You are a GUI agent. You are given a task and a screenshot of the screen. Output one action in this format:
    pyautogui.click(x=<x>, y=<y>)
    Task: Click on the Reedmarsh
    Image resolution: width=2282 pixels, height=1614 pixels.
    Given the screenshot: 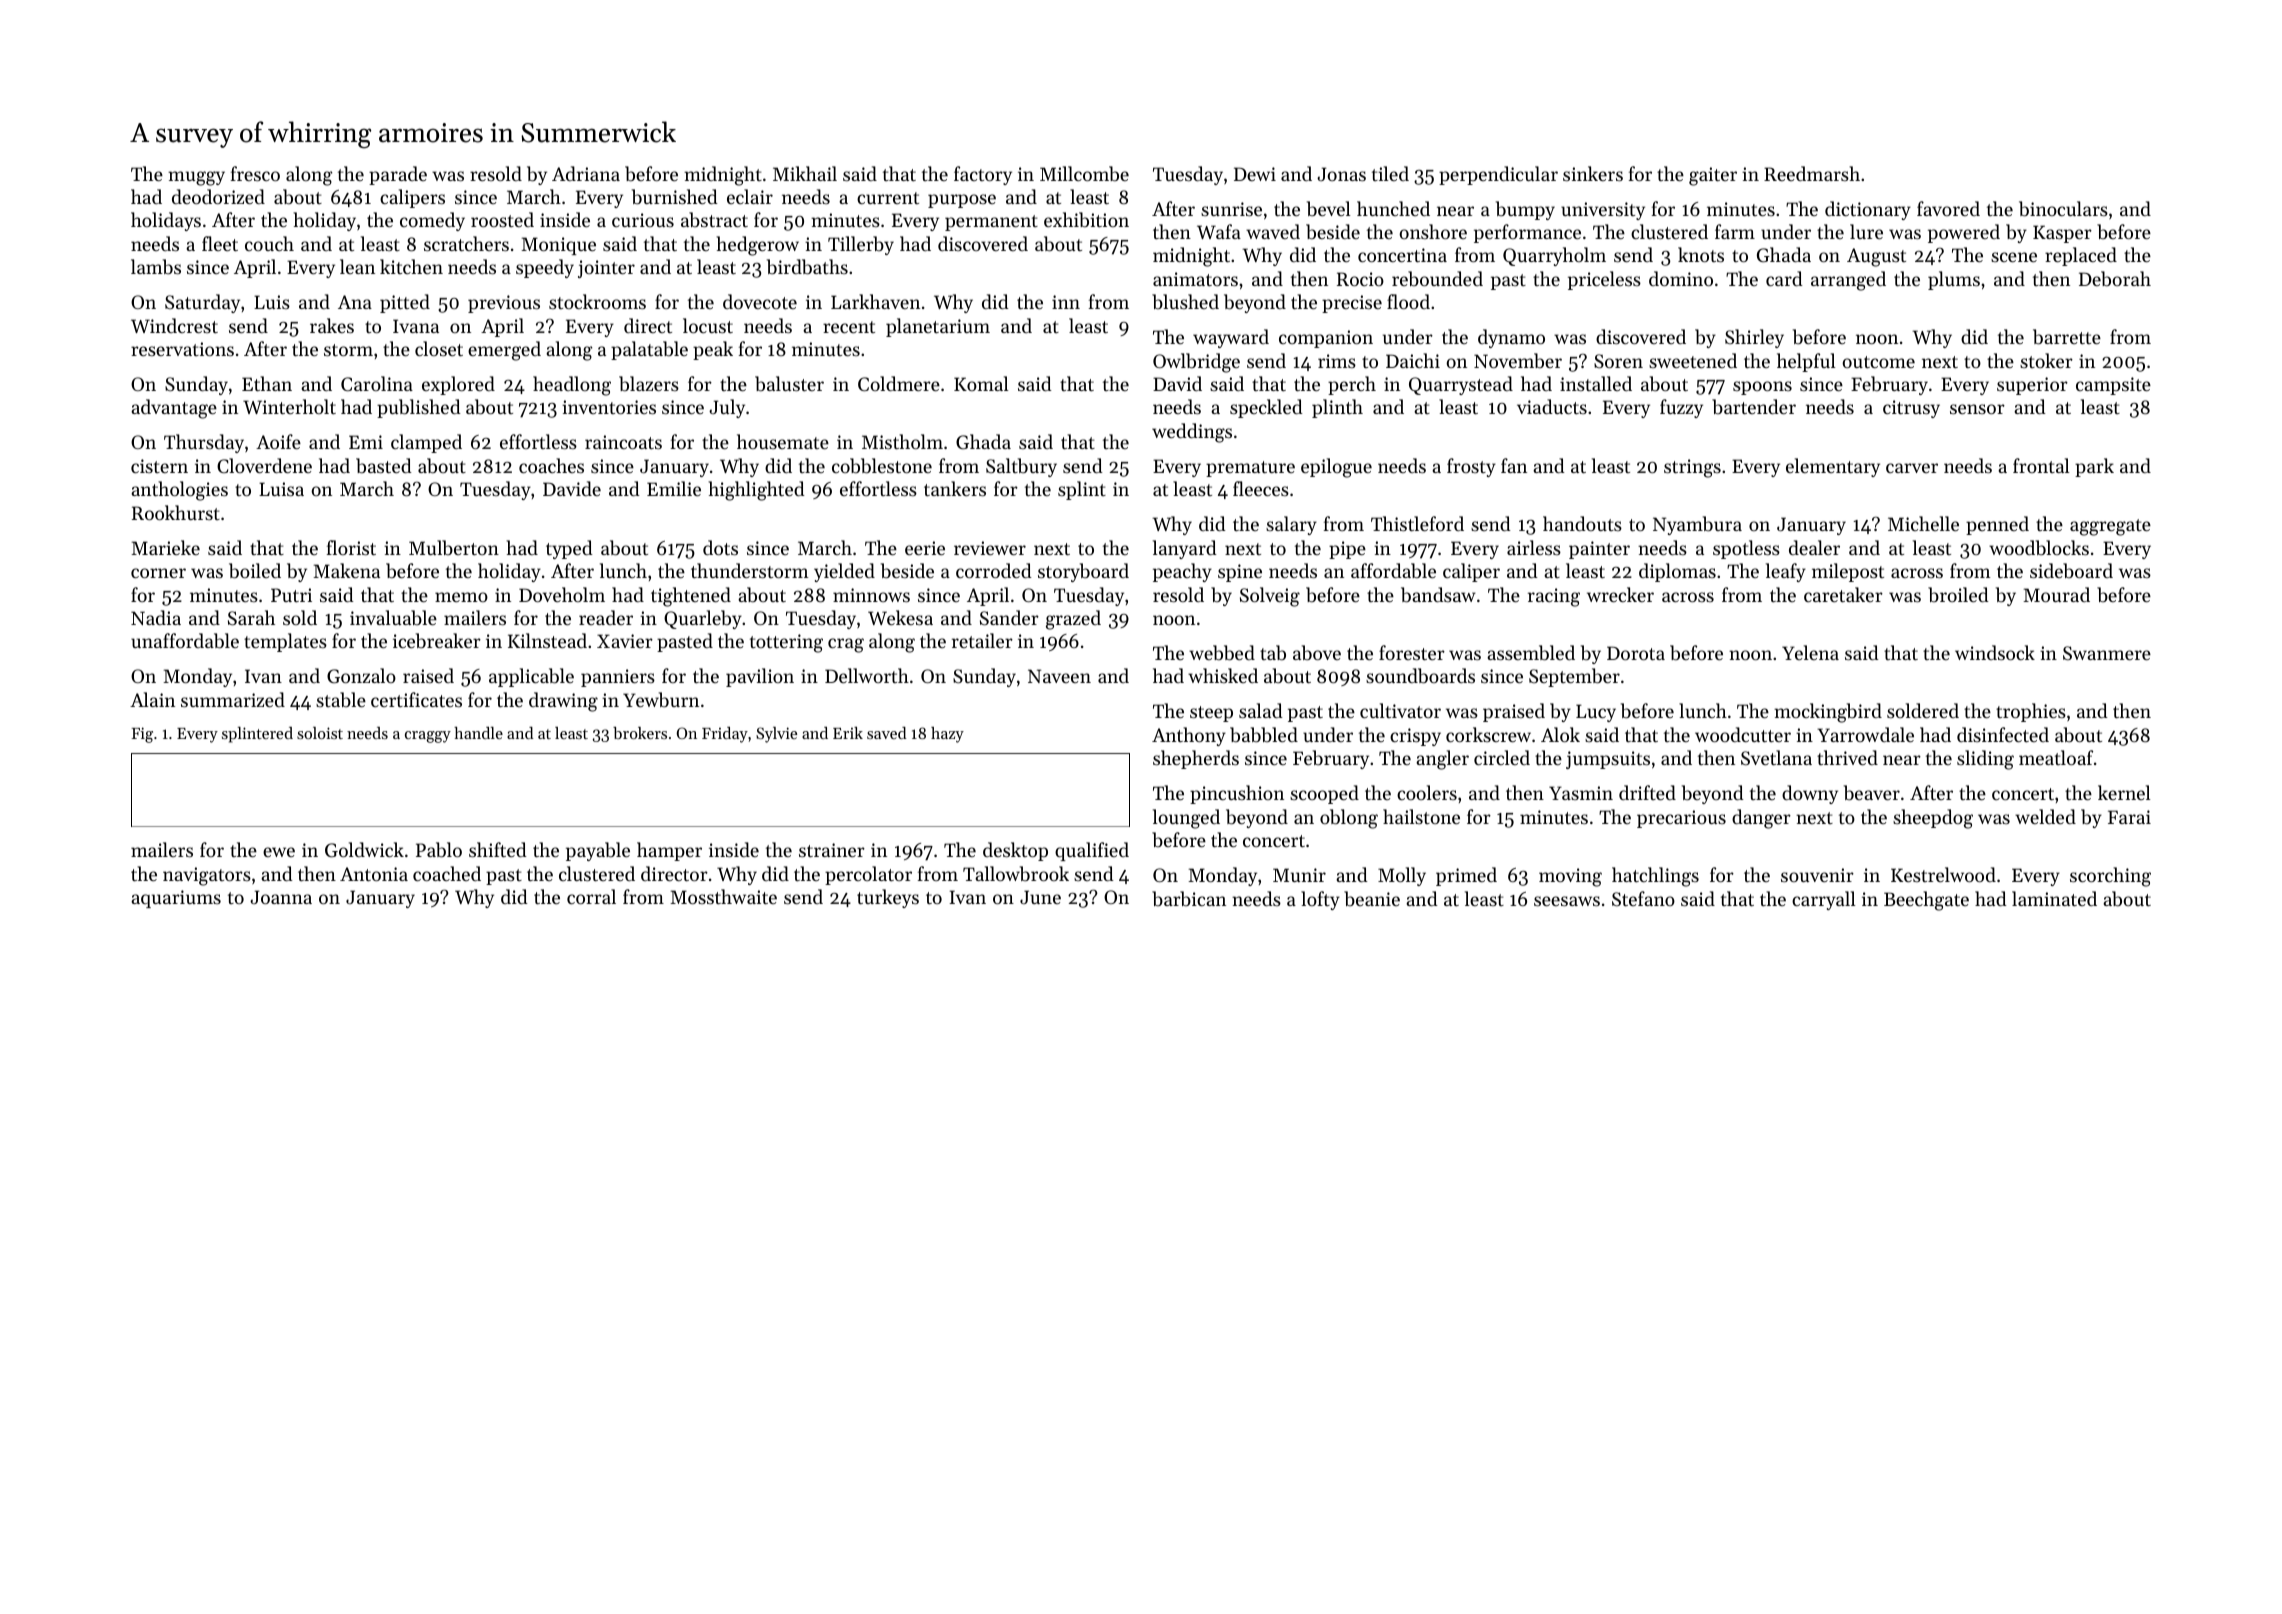 What is the action you would take?
    pyautogui.click(x=1812, y=173)
